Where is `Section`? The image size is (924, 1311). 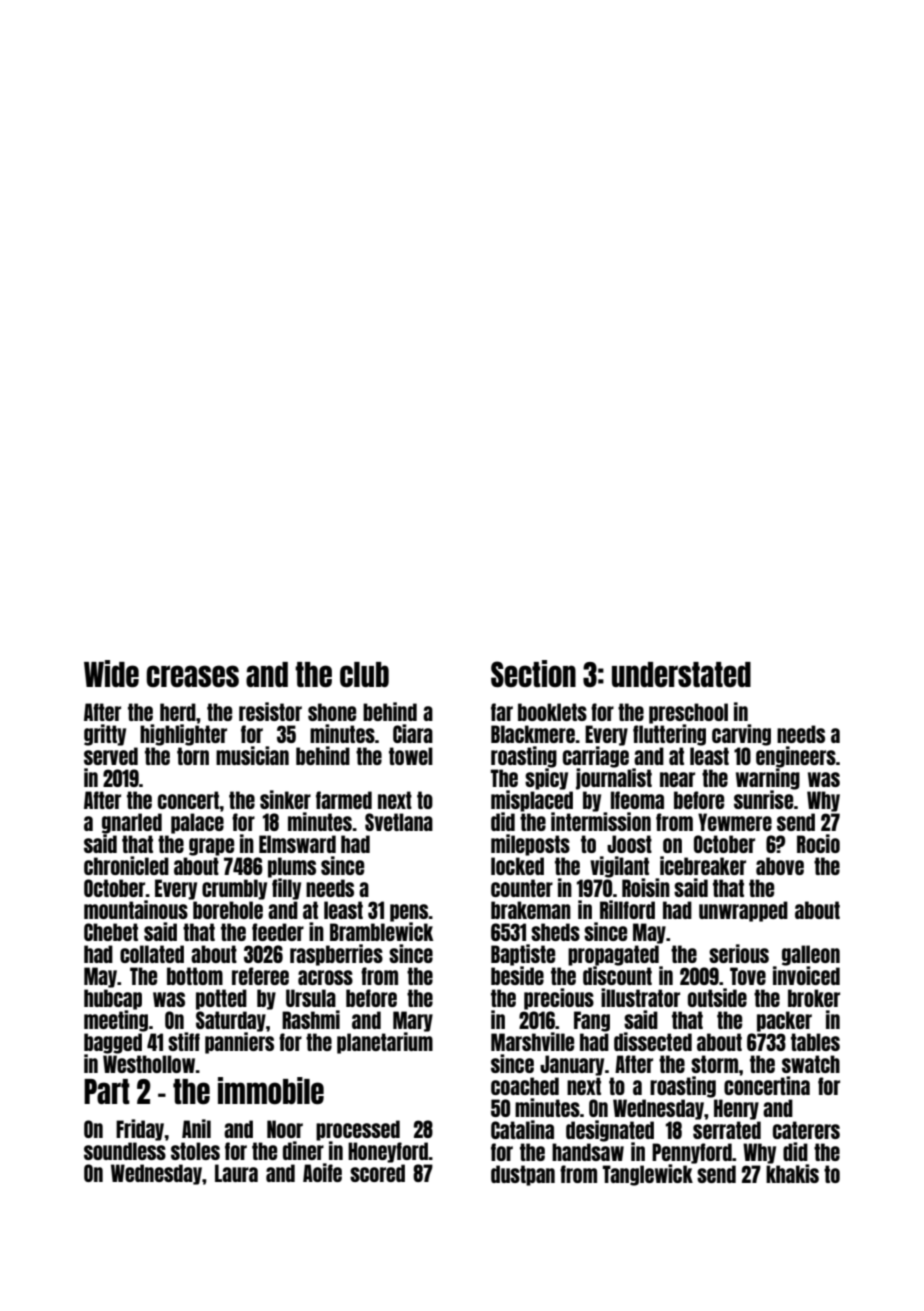
Section is located at coordinates (533, 673).
